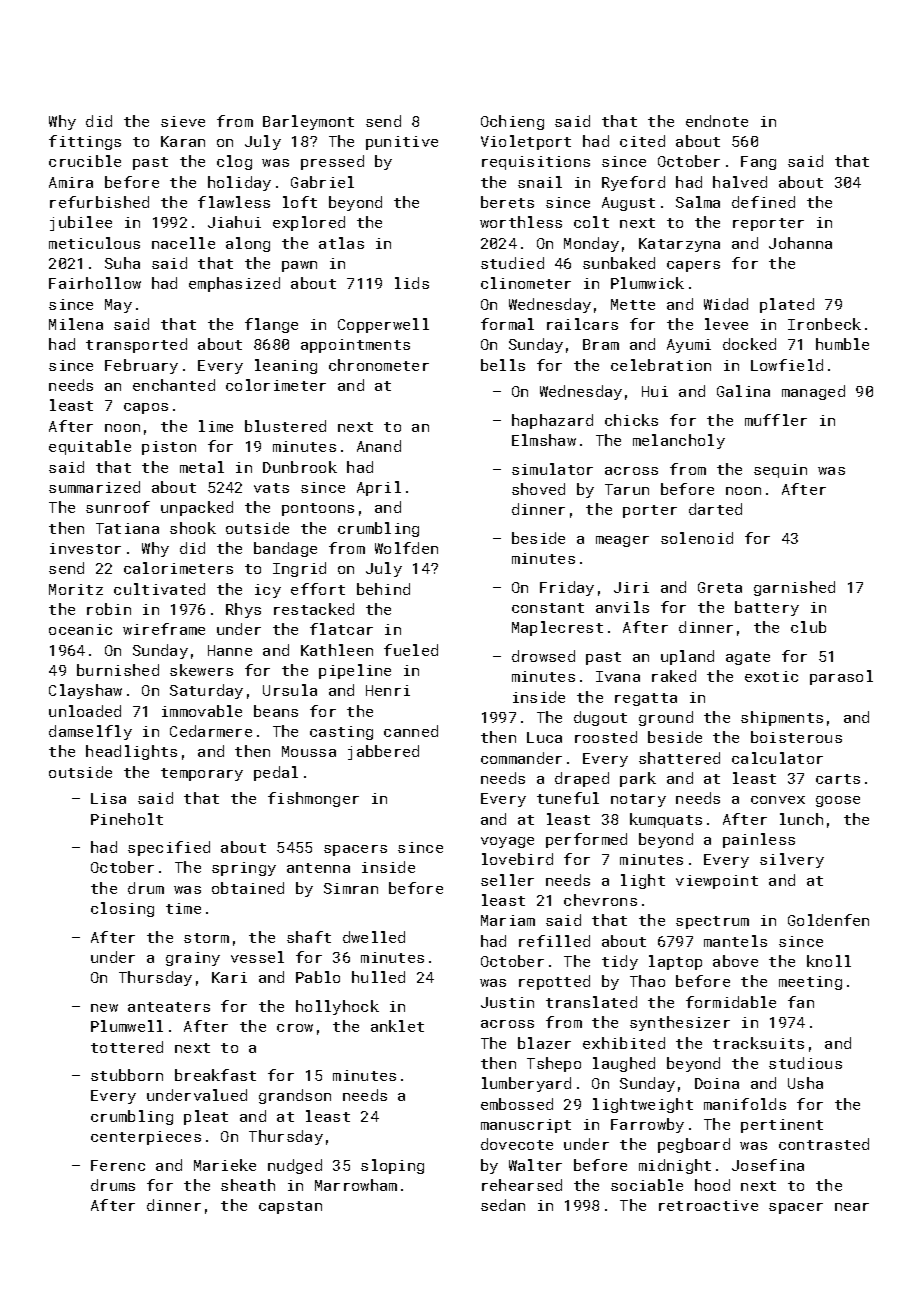  Describe the element at coordinates (548, 608) in the document. I see `constant` at that location.
